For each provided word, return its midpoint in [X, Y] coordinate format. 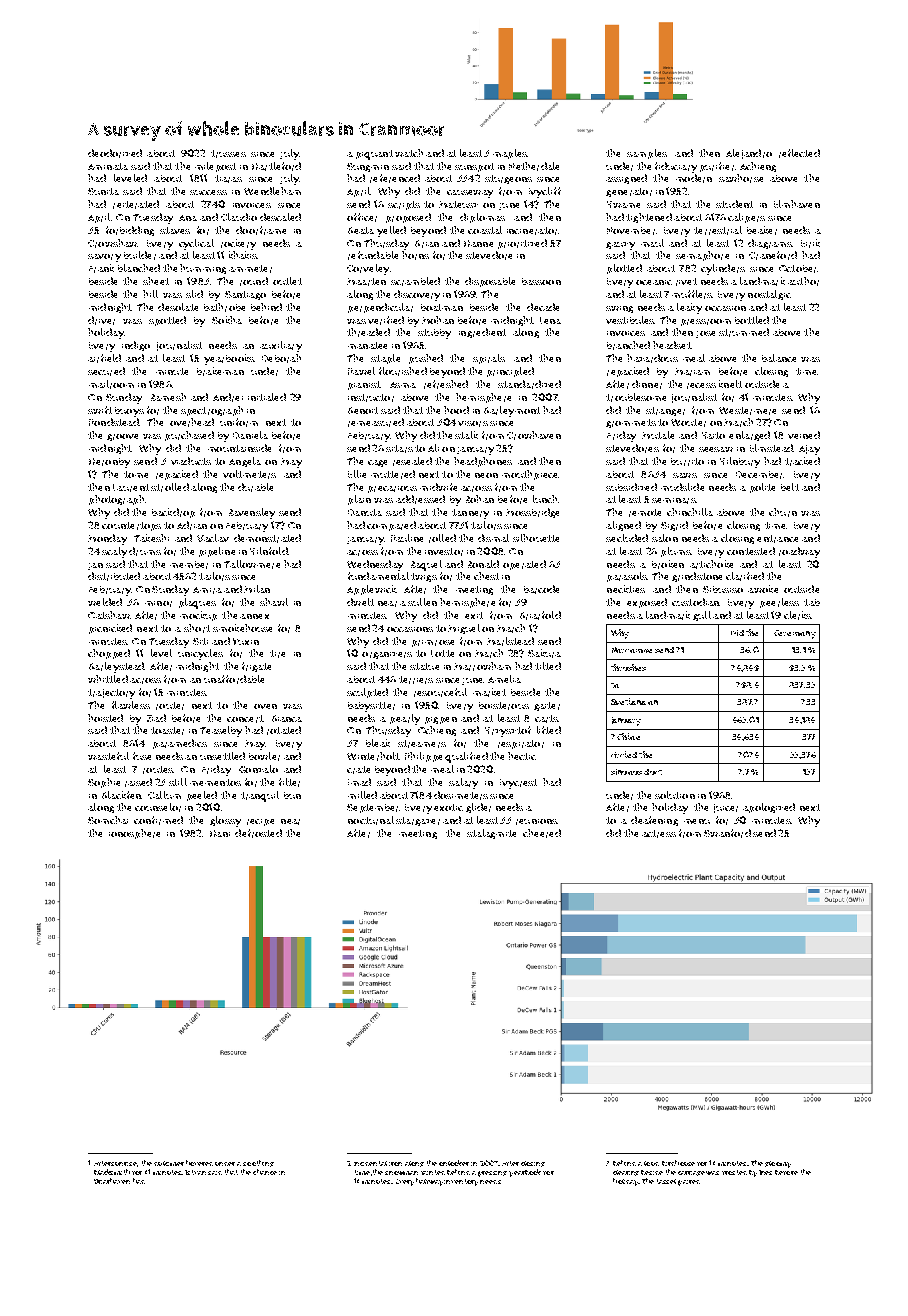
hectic [522, 756]
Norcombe [632, 650]
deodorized [115, 153]
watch [409, 153]
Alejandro [749, 154]
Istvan [195, 1172]
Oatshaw [109, 615]
